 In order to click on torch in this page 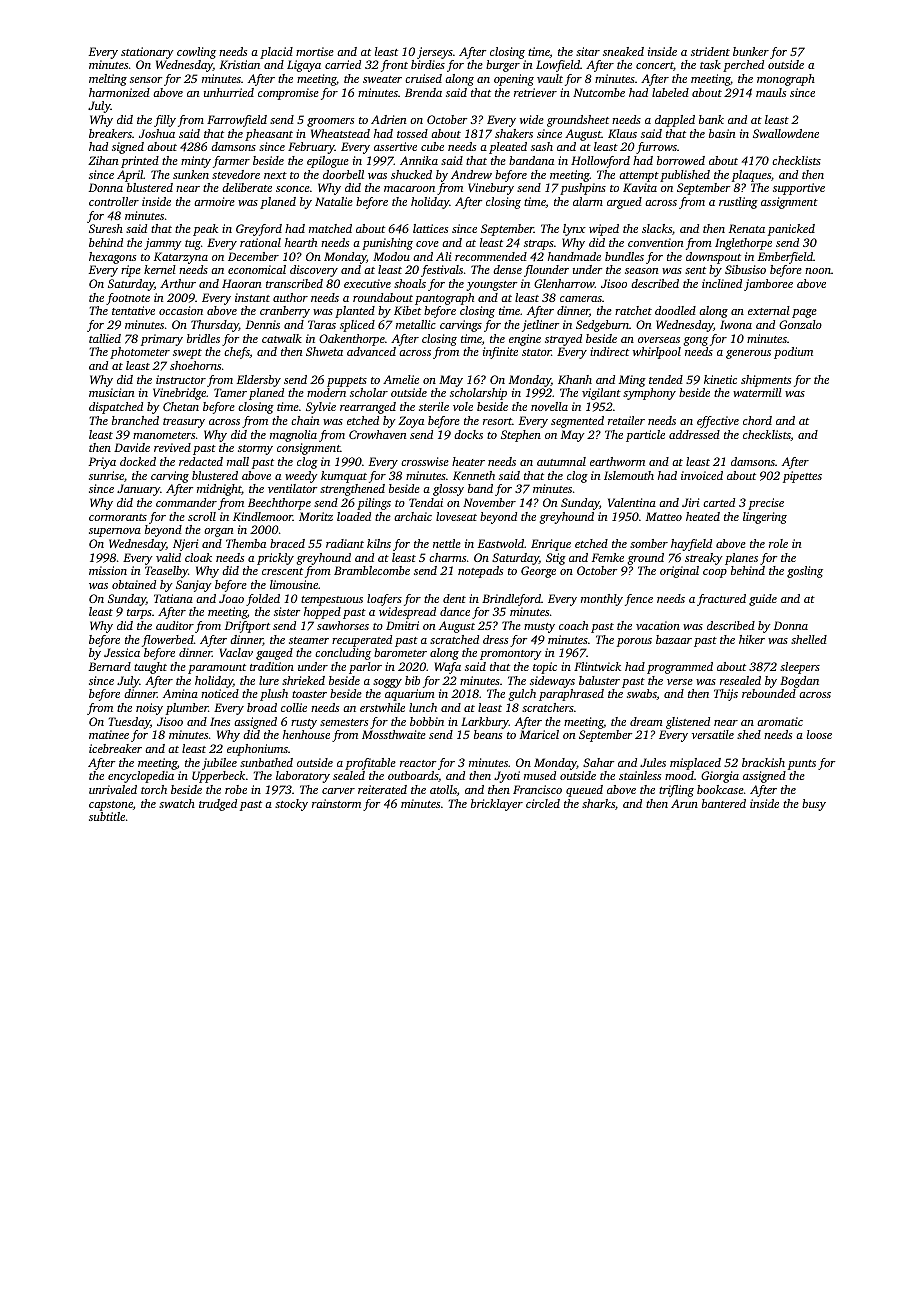, I will do `click(154, 789)`.
